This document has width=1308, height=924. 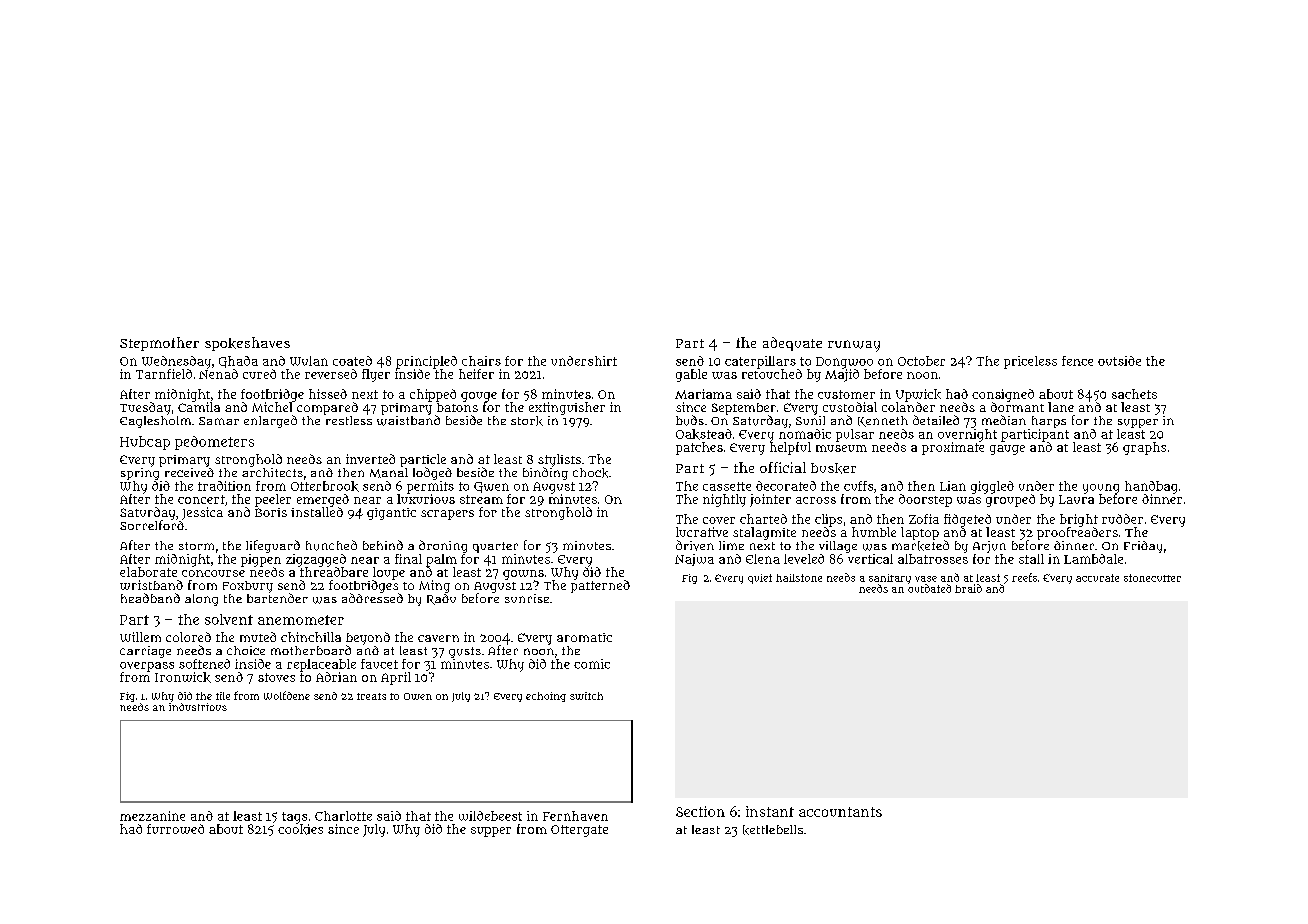 I want to click on accurate, so click(x=1097, y=578).
